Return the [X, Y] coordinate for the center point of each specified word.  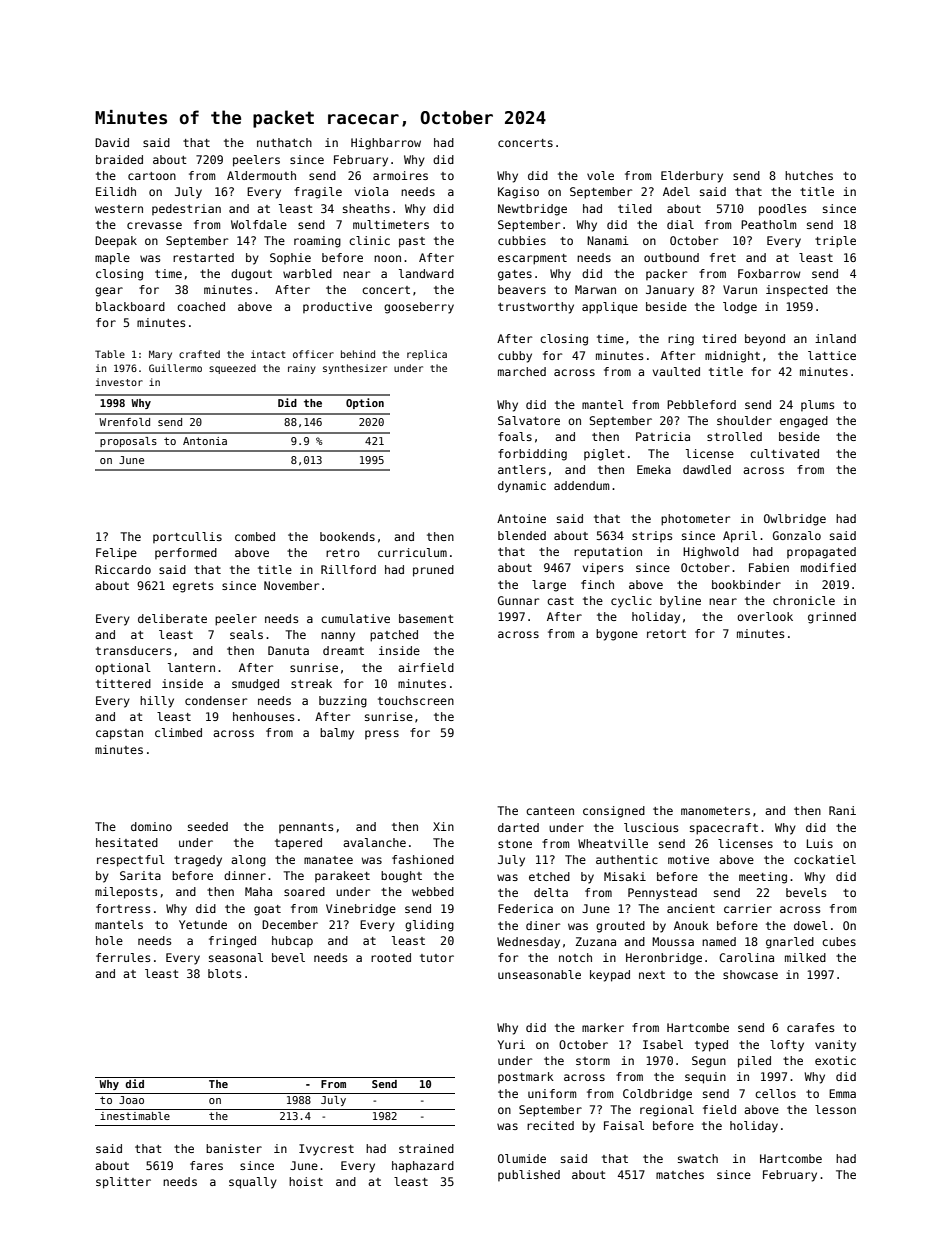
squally [253, 1183]
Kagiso [518, 193]
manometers [715, 811]
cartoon [152, 176]
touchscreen [416, 700]
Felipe [116, 554]
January [670, 291]
